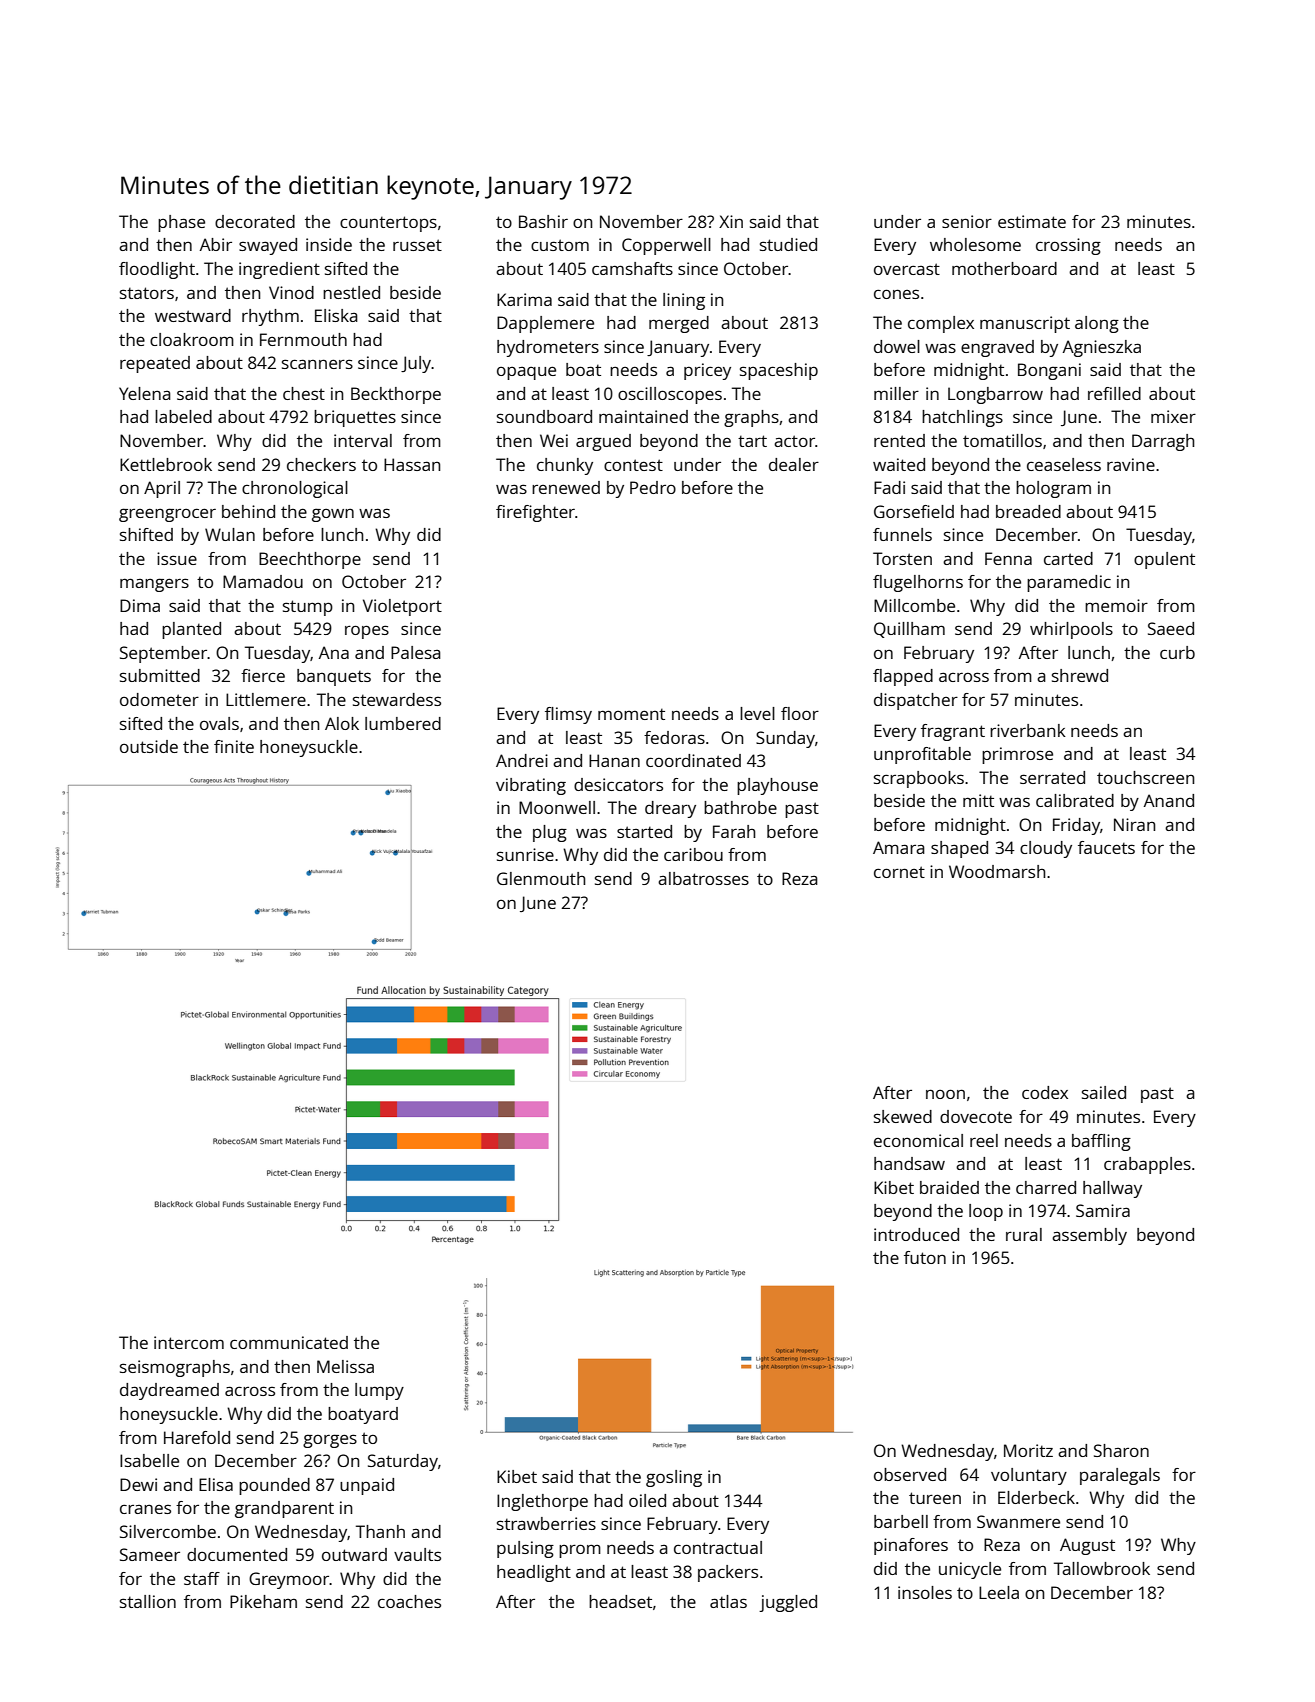  I want to click on Pikeham, so click(263, 1601).
